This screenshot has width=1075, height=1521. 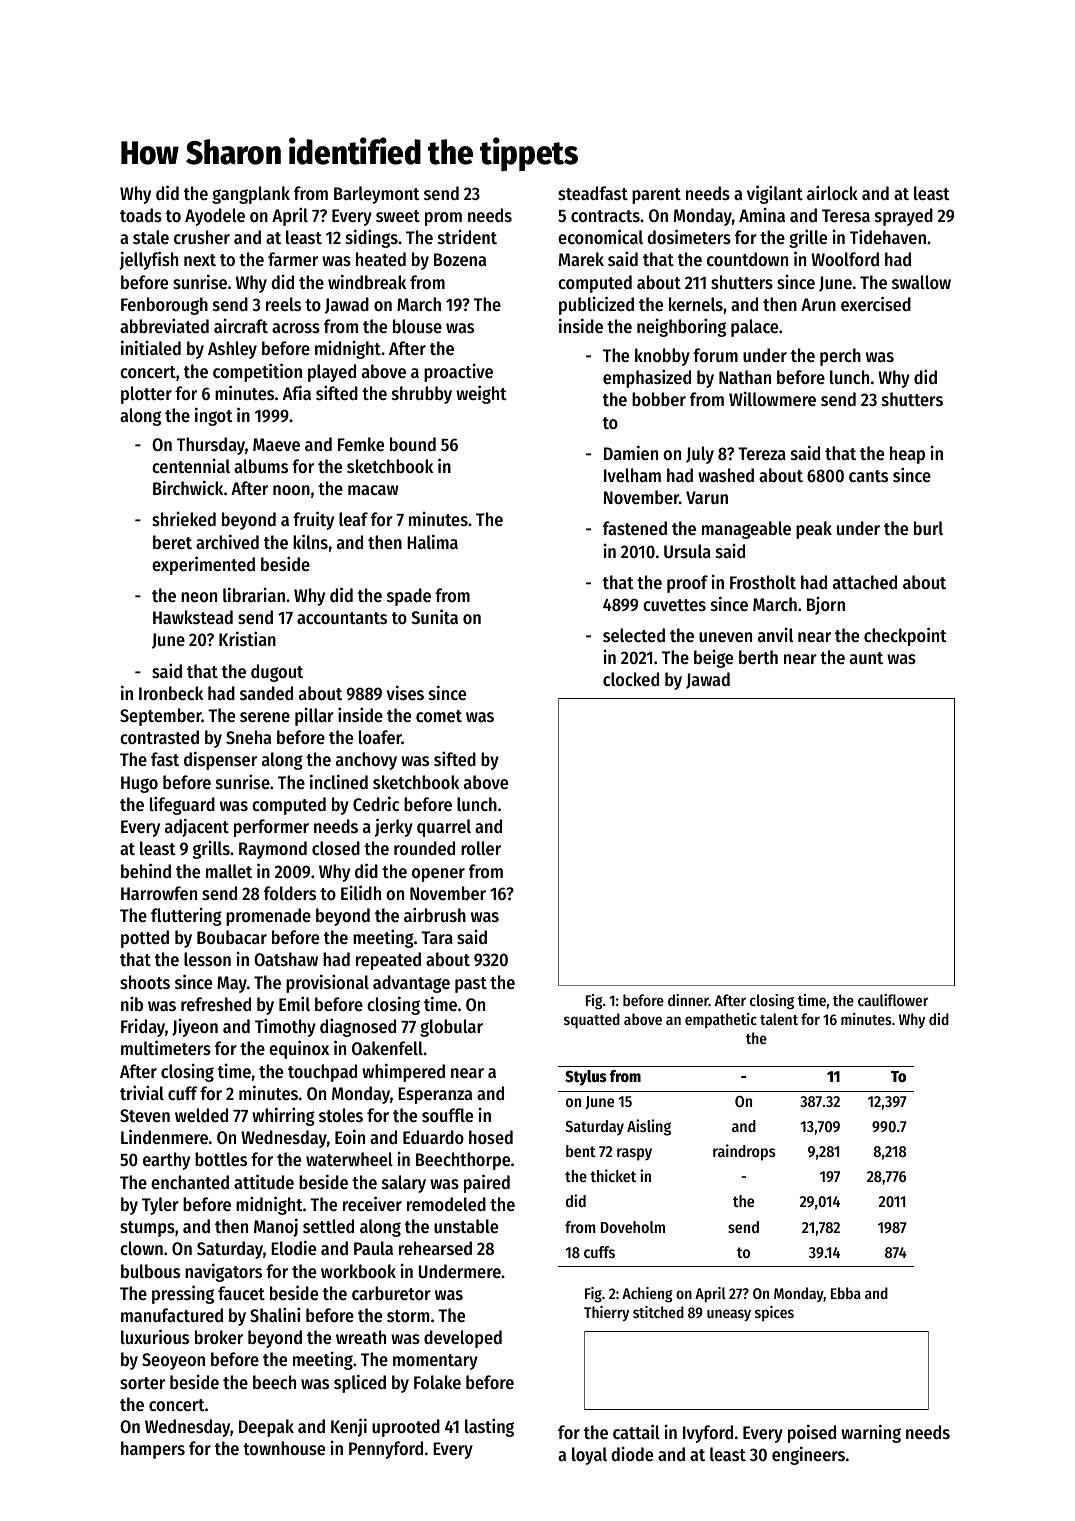 I want to click on airlock, so click(x=832, y=192).
